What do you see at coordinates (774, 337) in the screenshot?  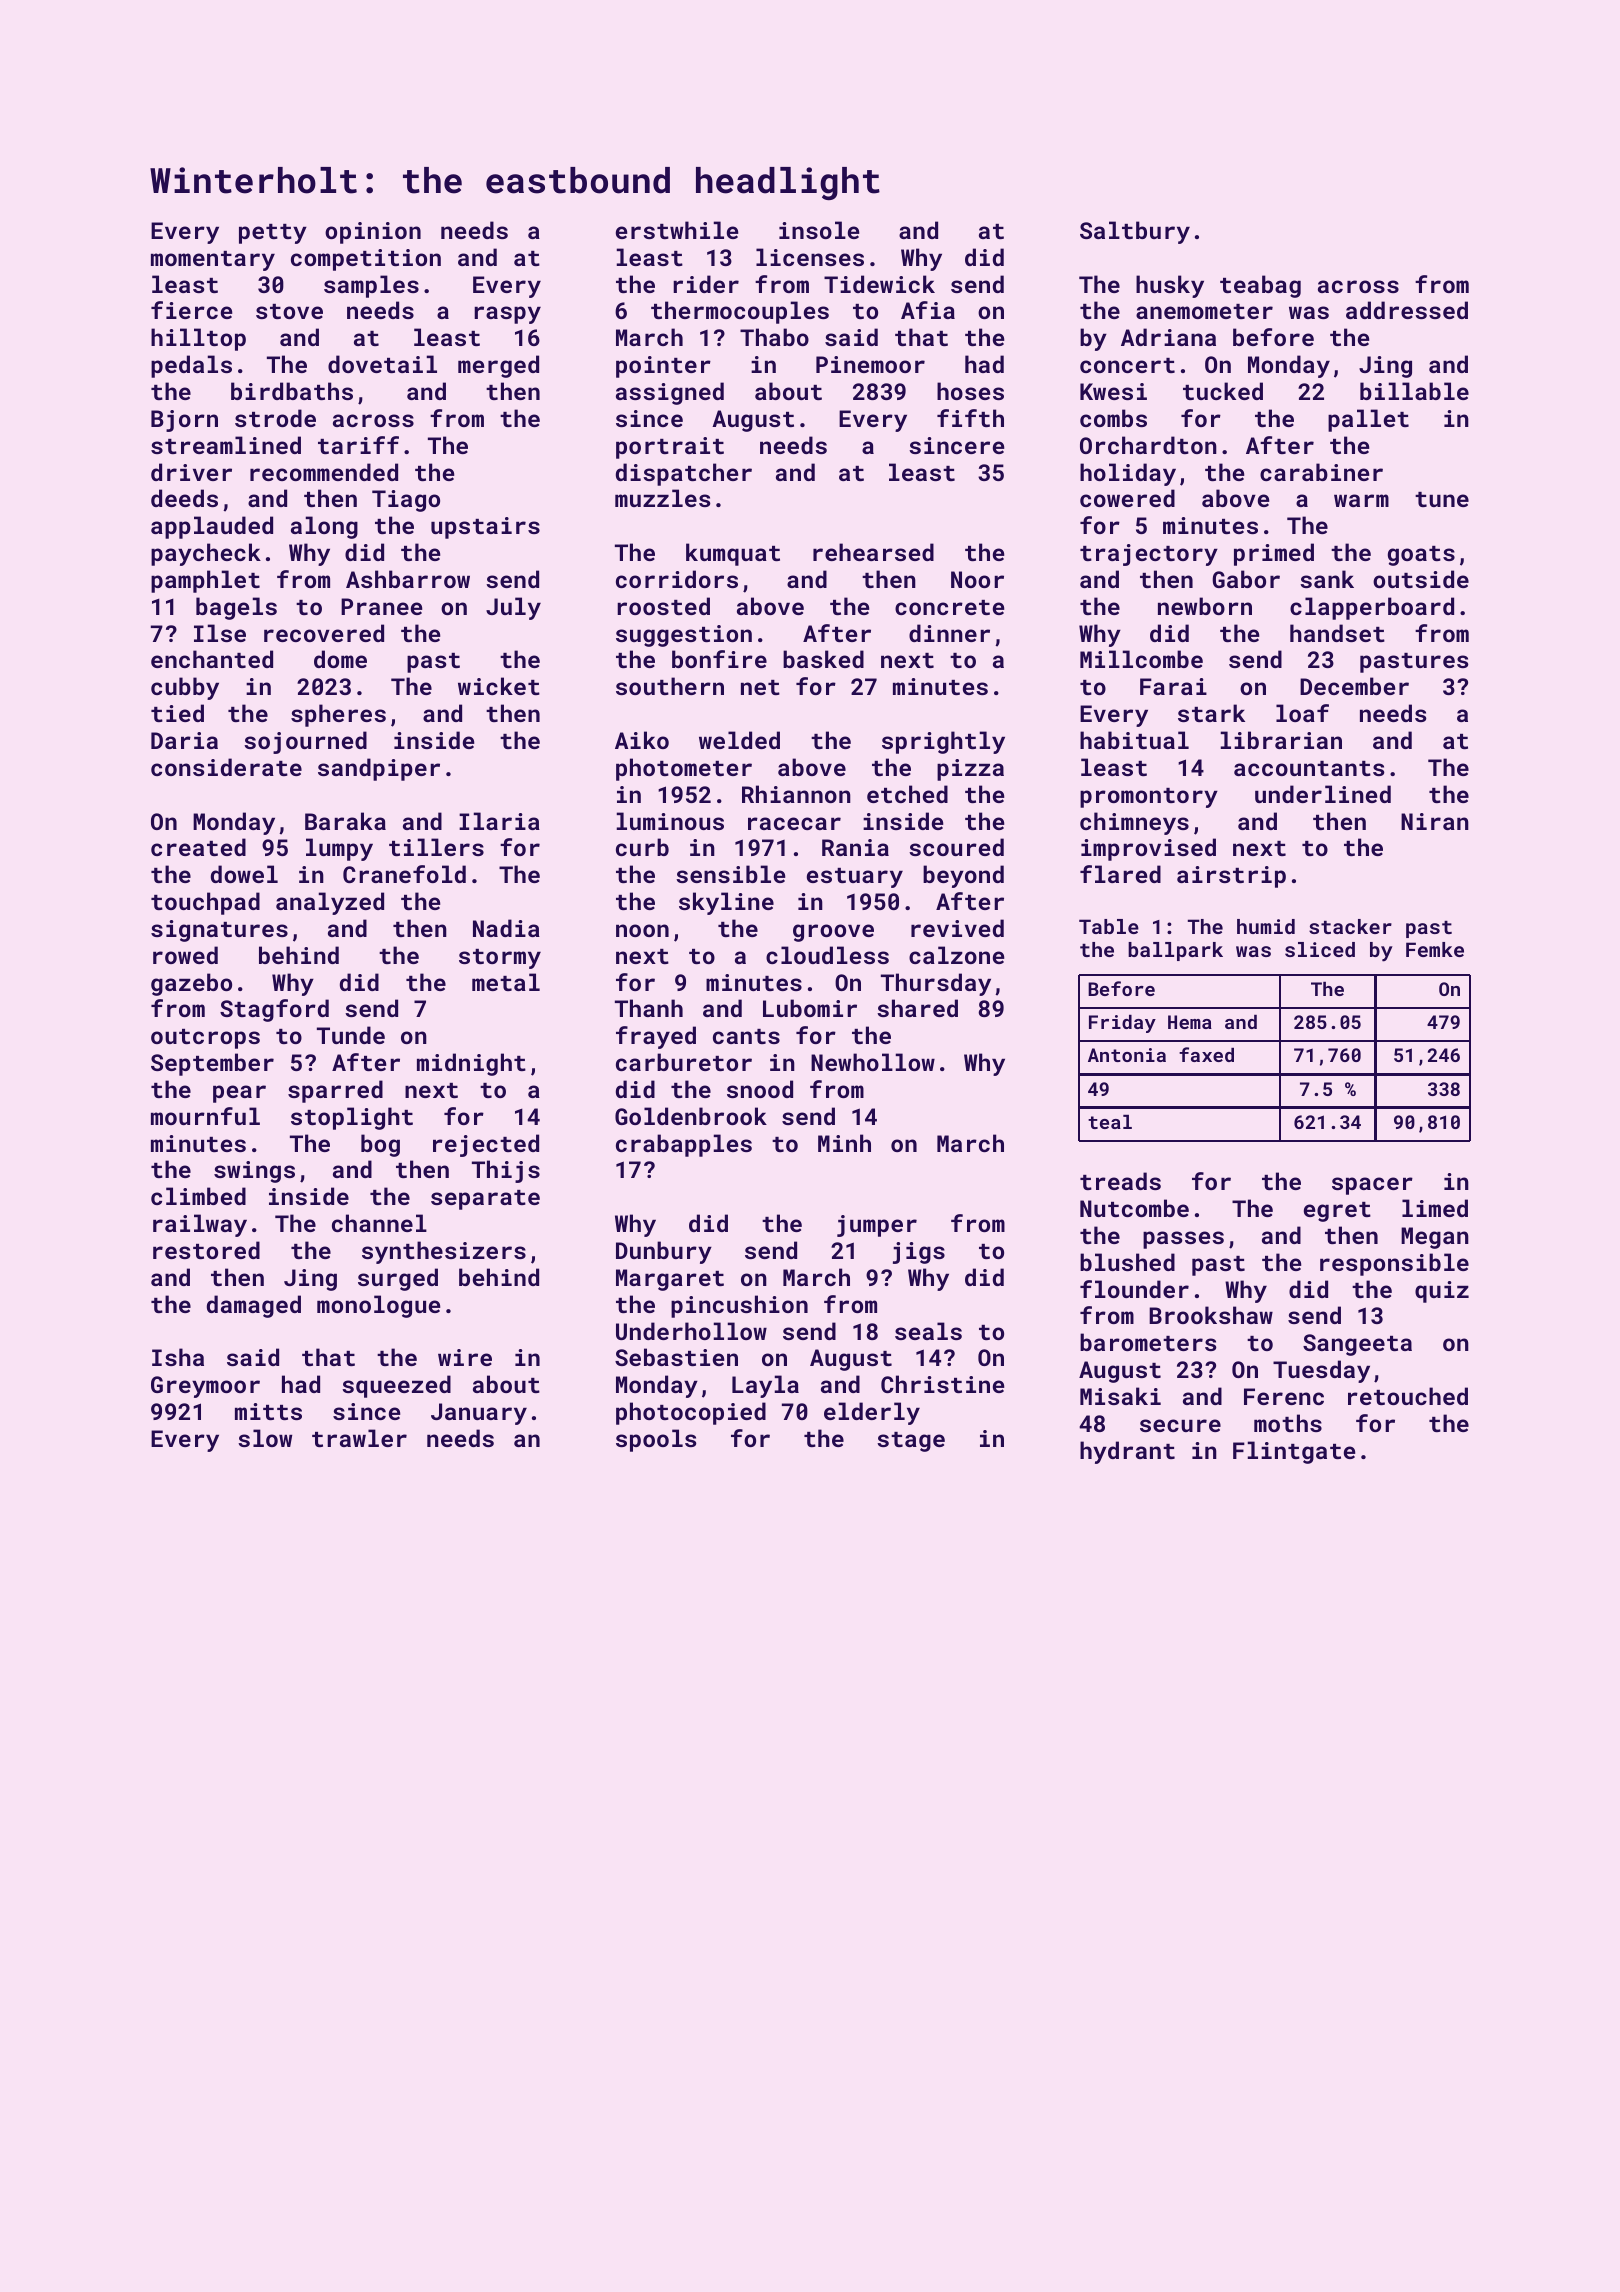 I see `Thabo` at bounding box center [774, 337].
